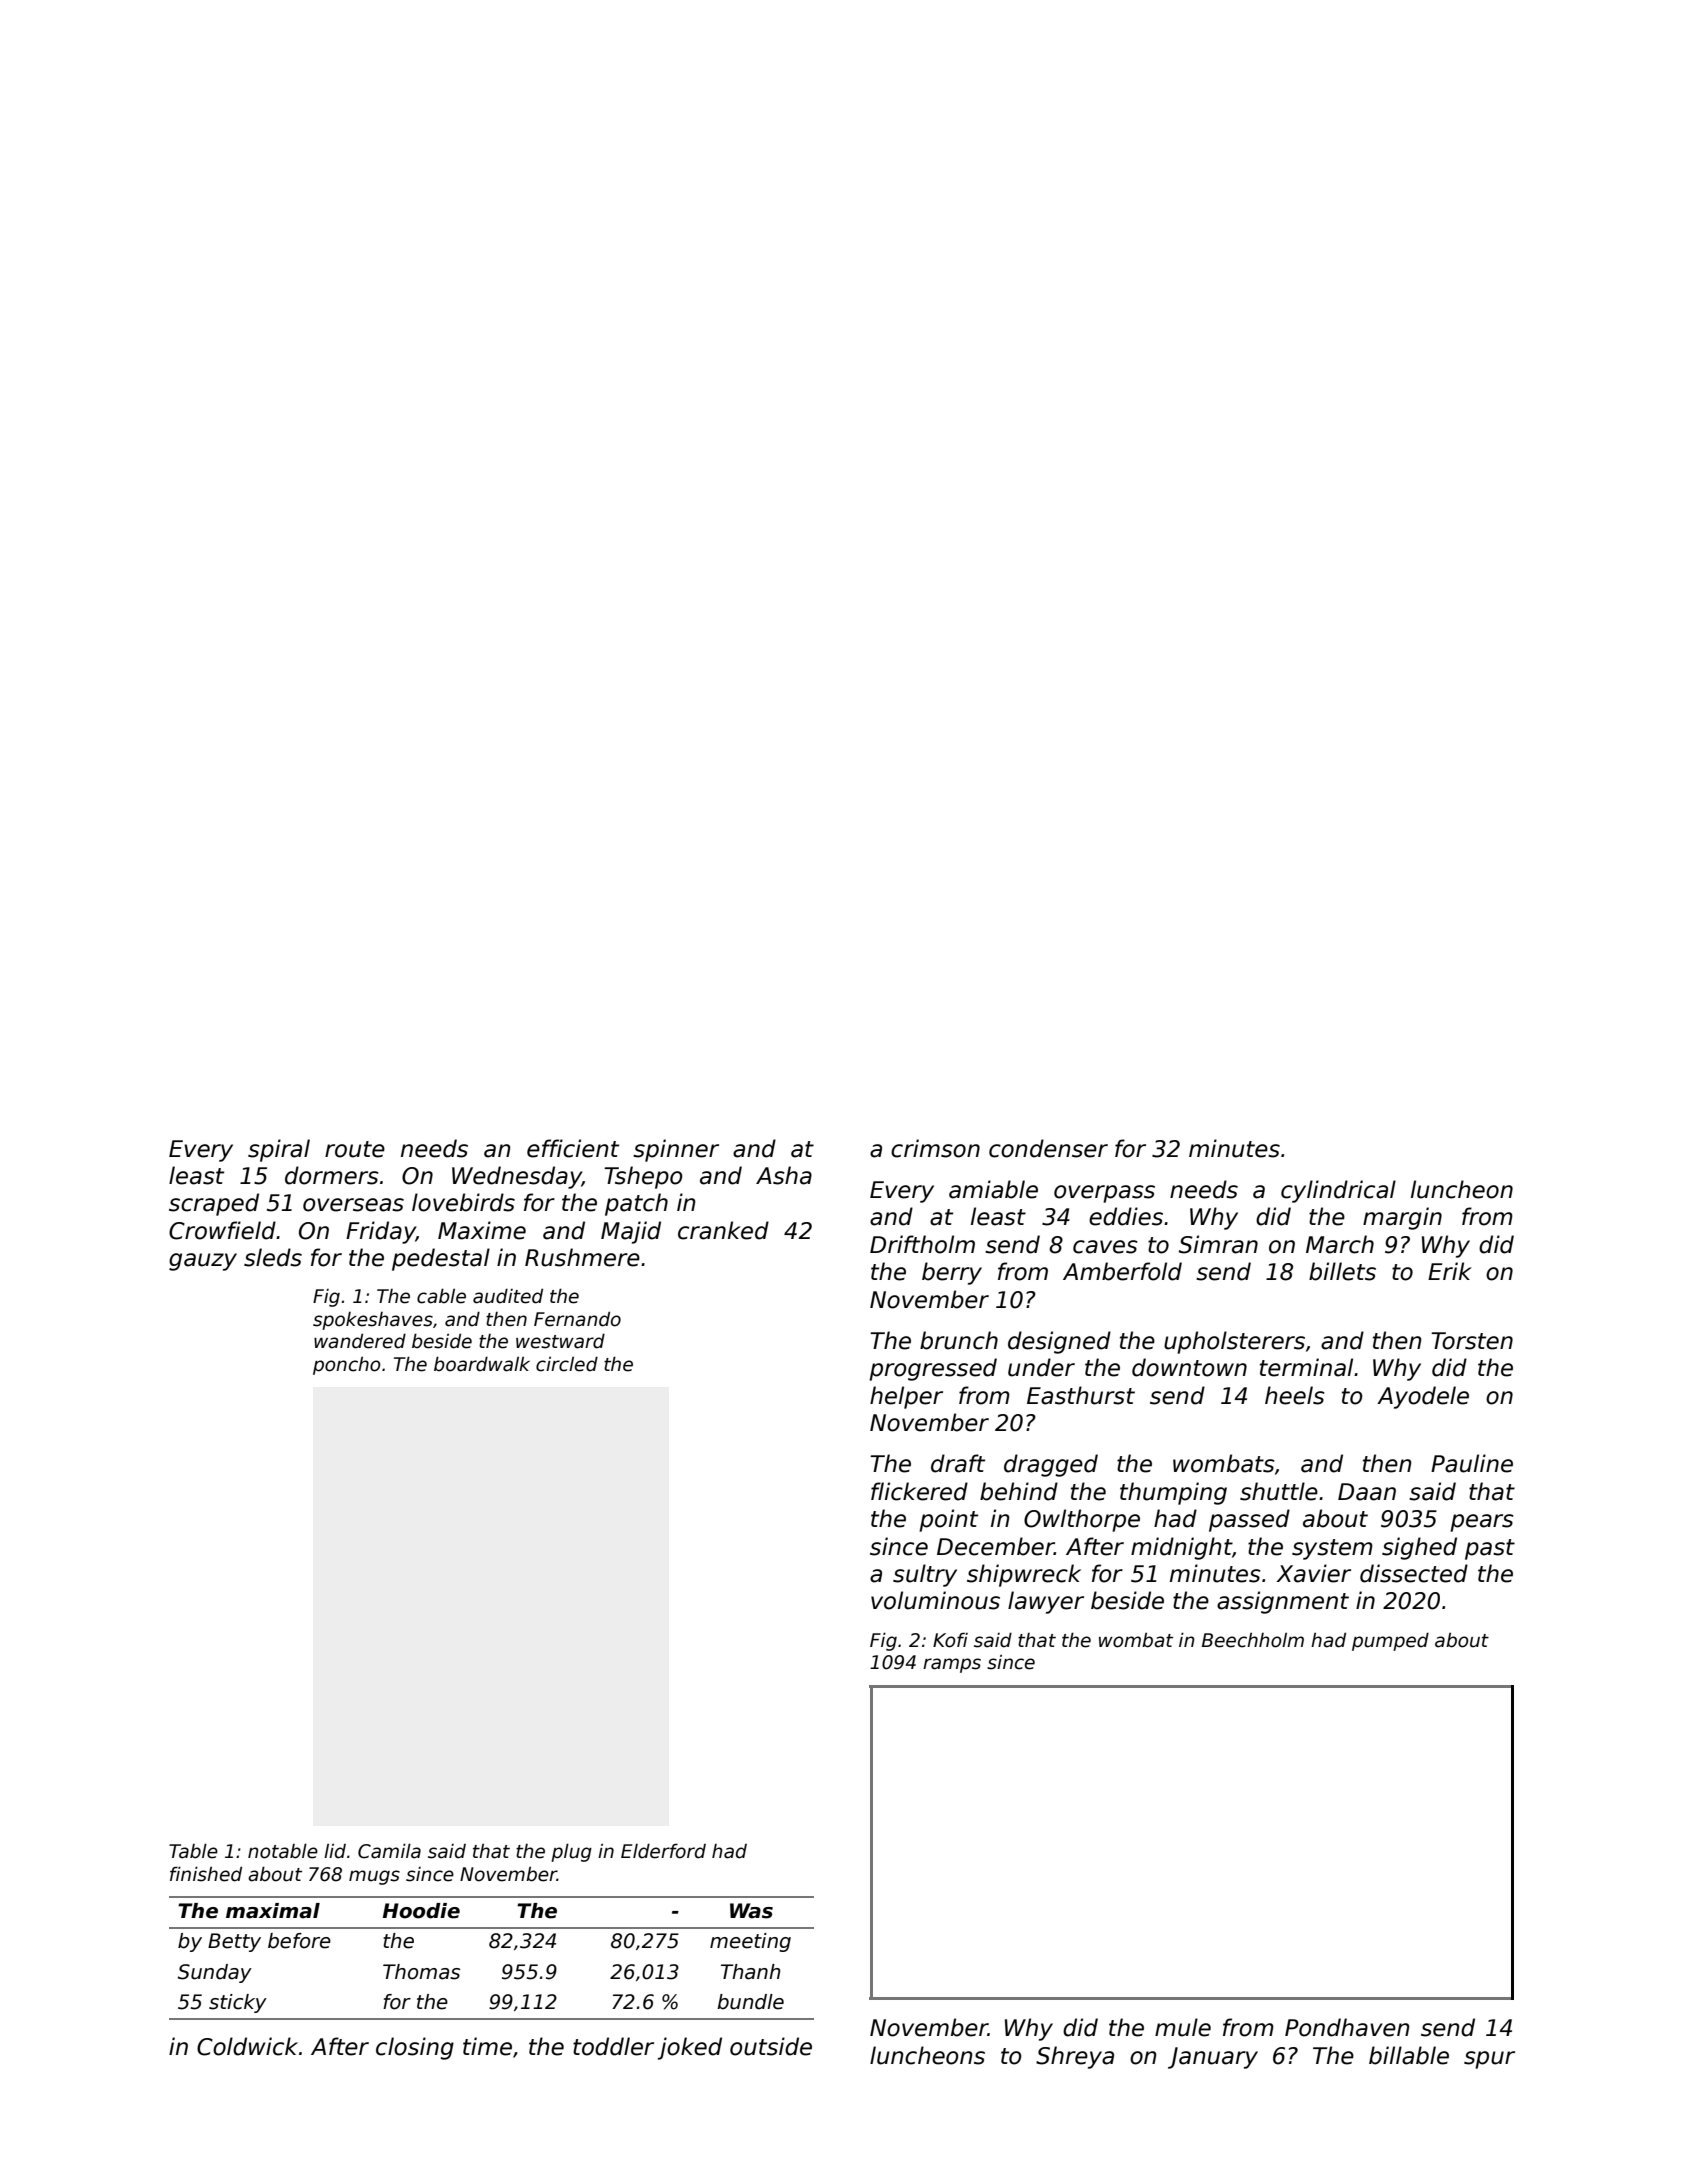  Describe the element at coordinates (919, 1491) in the screenshot. I see `flickered` at that location.
